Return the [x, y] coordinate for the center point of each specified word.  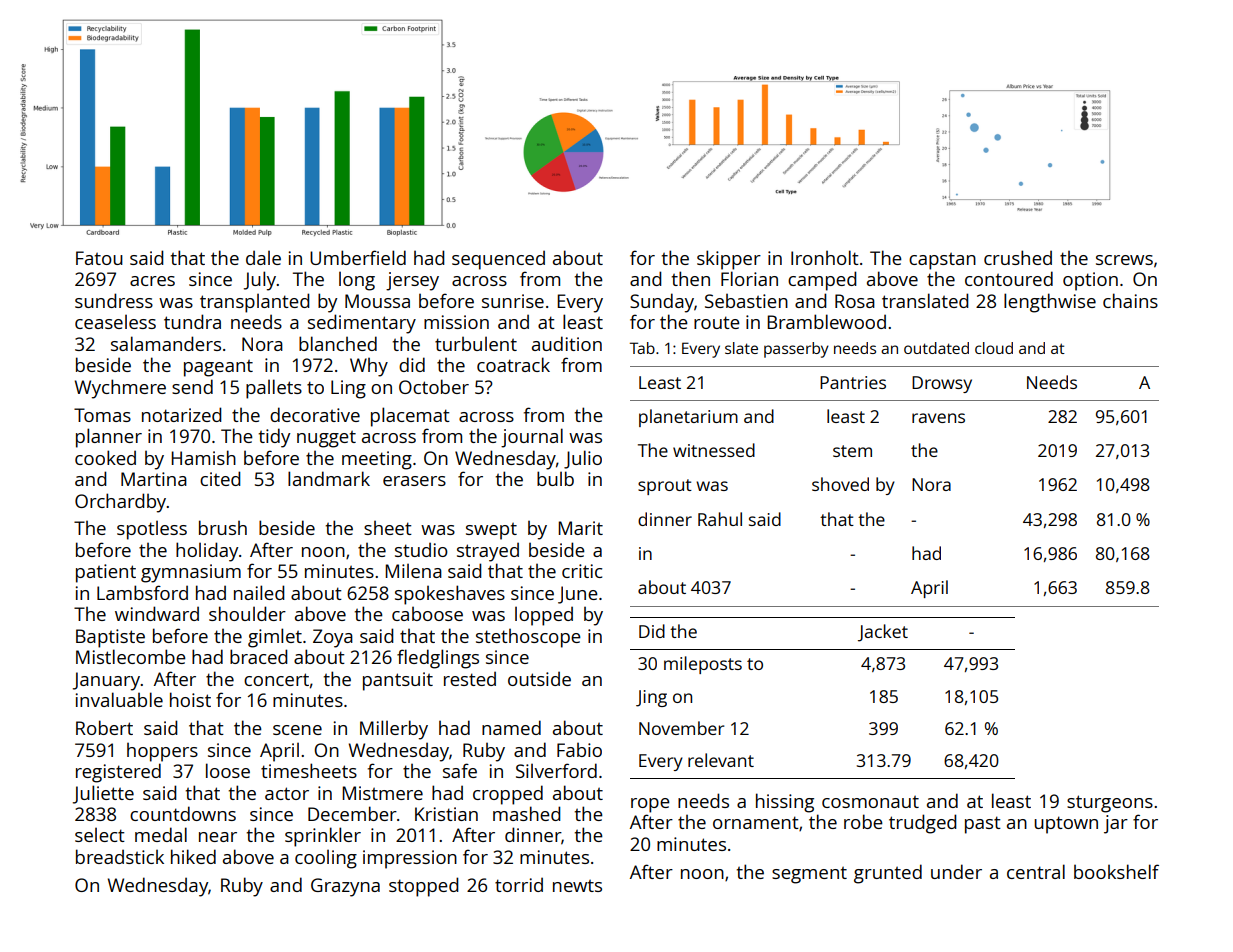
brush [223, 527]
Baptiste [110, 638]
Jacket [883, 633]
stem [852, 451]
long [357, 281]
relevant [721, 760]
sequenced [498, 260]
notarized [182, 414]
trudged [923, 824]
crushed [1018, 257]
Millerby [394, 730]
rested [470, 678]
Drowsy [942, 384]
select [100, 834]
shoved [840, 484]
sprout [665, 487]
